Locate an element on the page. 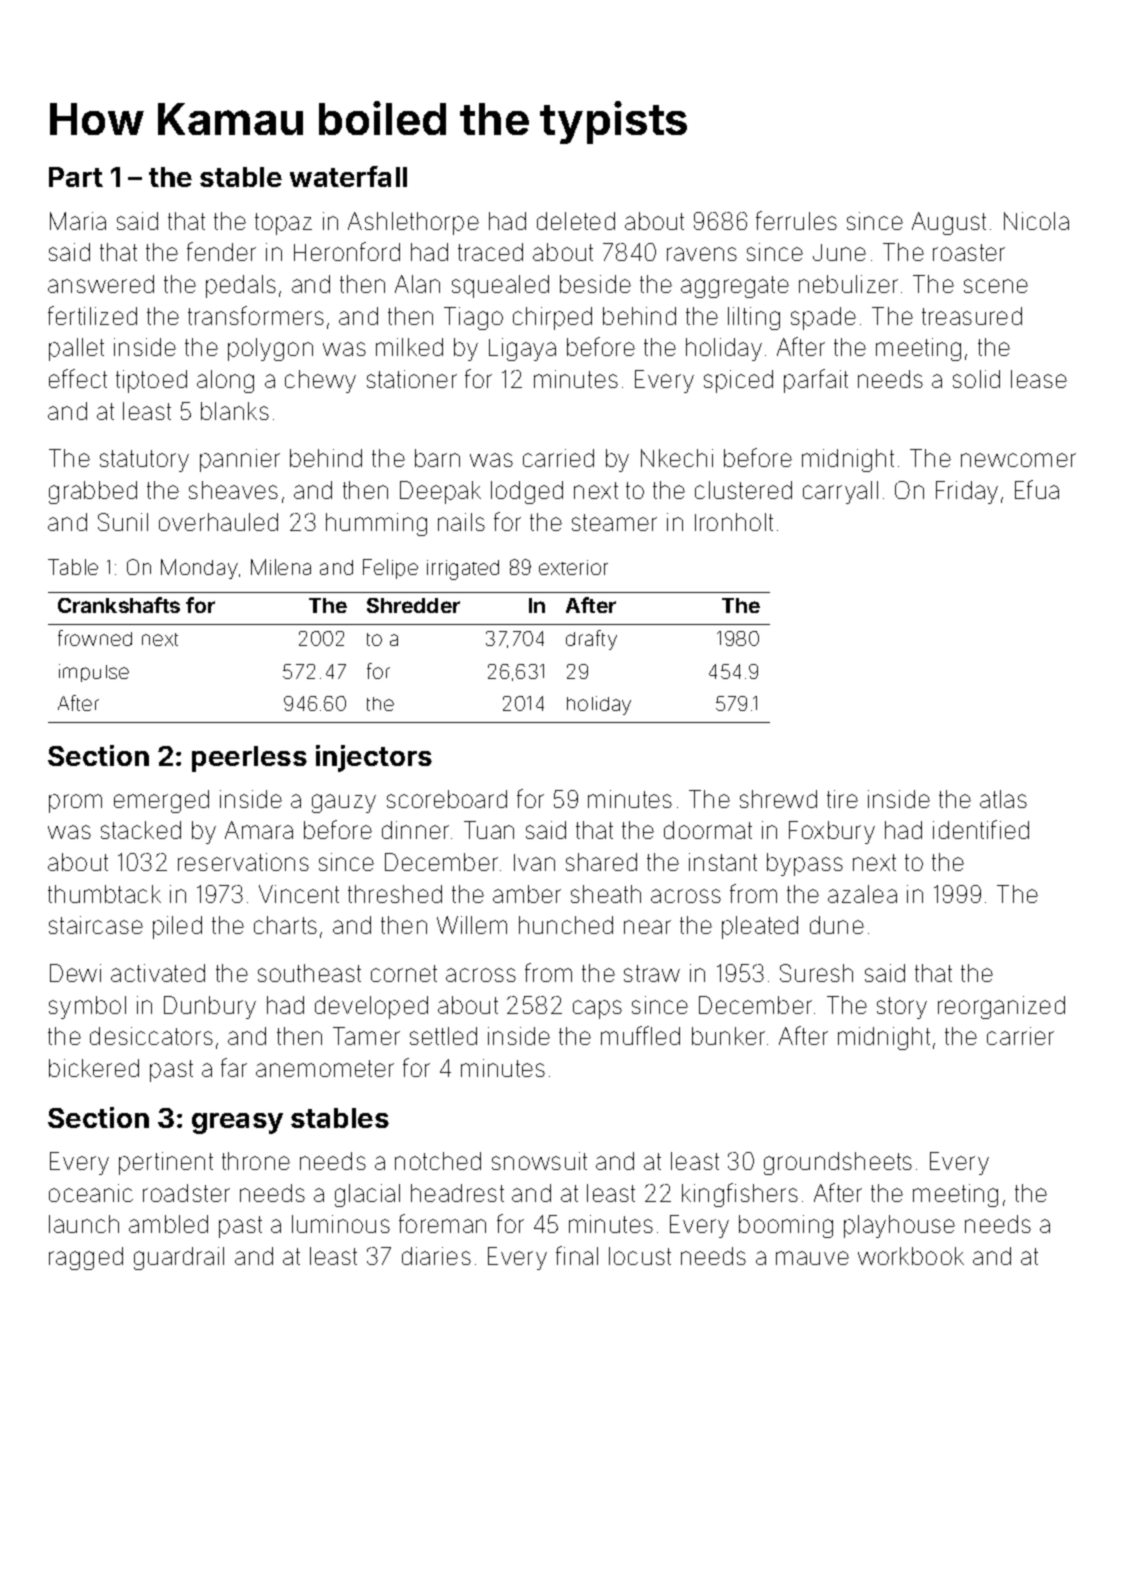 This image has height=1591, width=1125. Ligaya is located at coordinates (522, 349).
